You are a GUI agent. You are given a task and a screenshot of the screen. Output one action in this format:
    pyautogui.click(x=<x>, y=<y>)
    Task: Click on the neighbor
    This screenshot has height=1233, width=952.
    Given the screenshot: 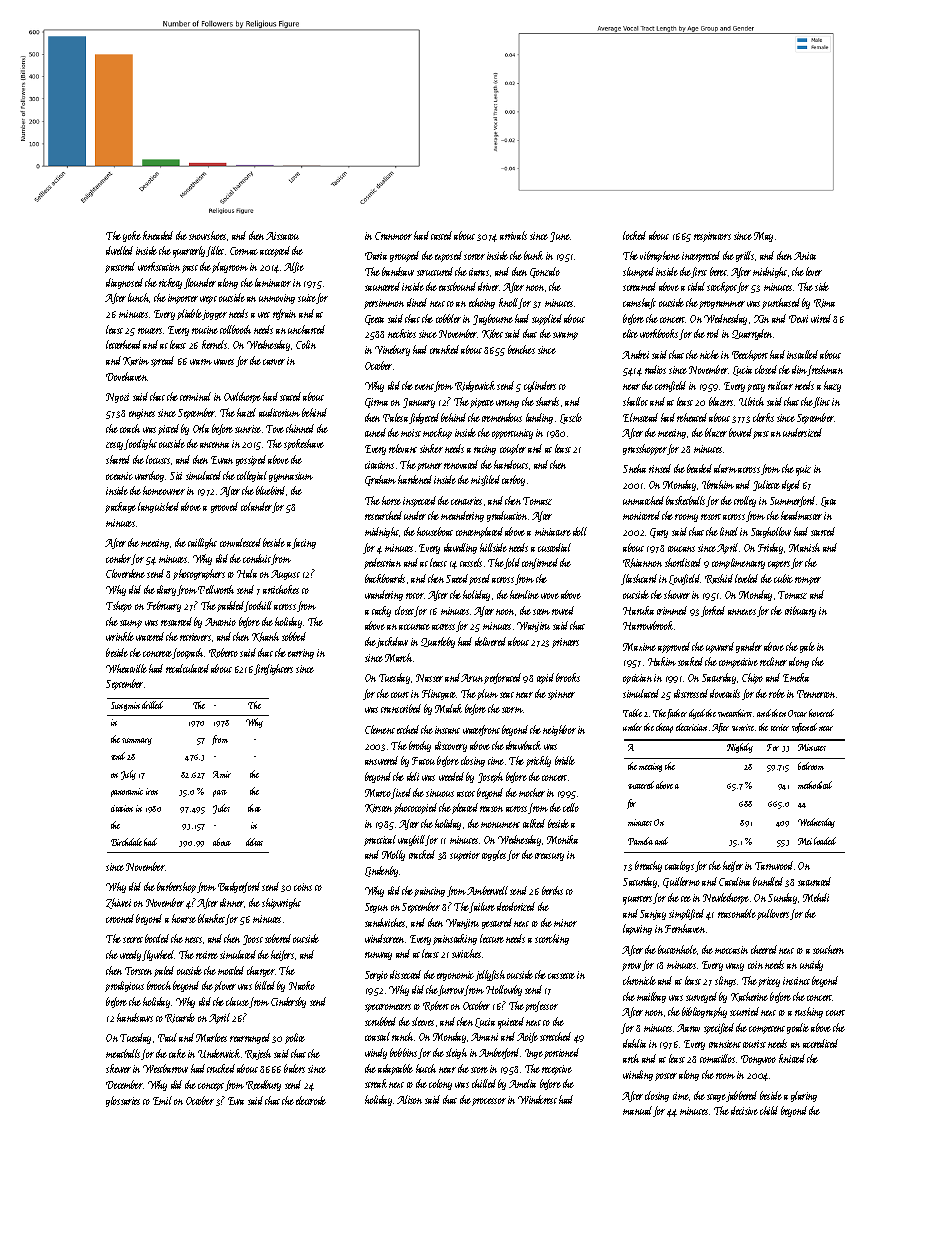 What is the action you would take?
    pyautogui.click(x=559, y=730)
